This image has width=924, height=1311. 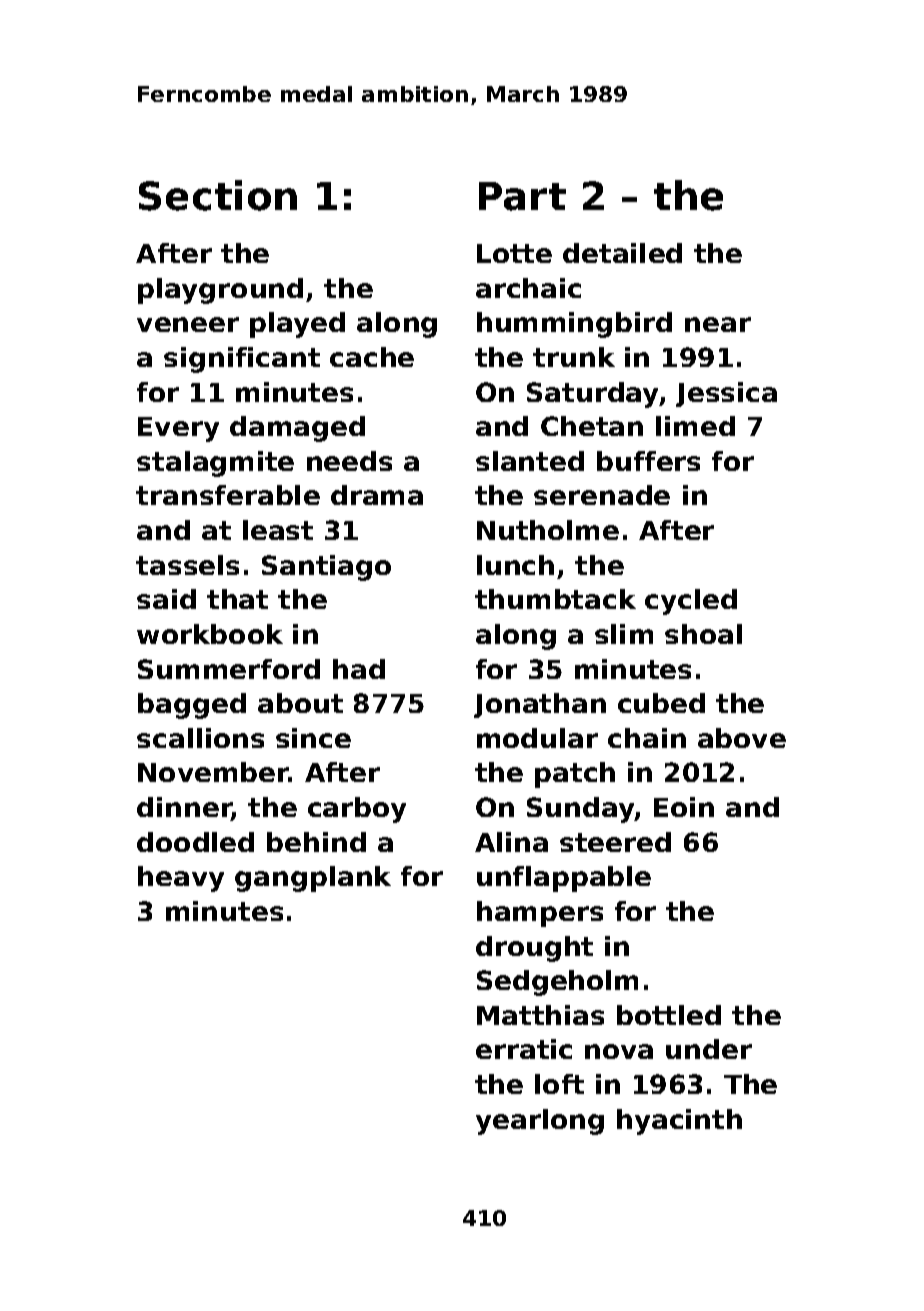 What do you see at coordinates (555, 599) in the image?
I see `thumbtack` at bounding box center [555, 599].
